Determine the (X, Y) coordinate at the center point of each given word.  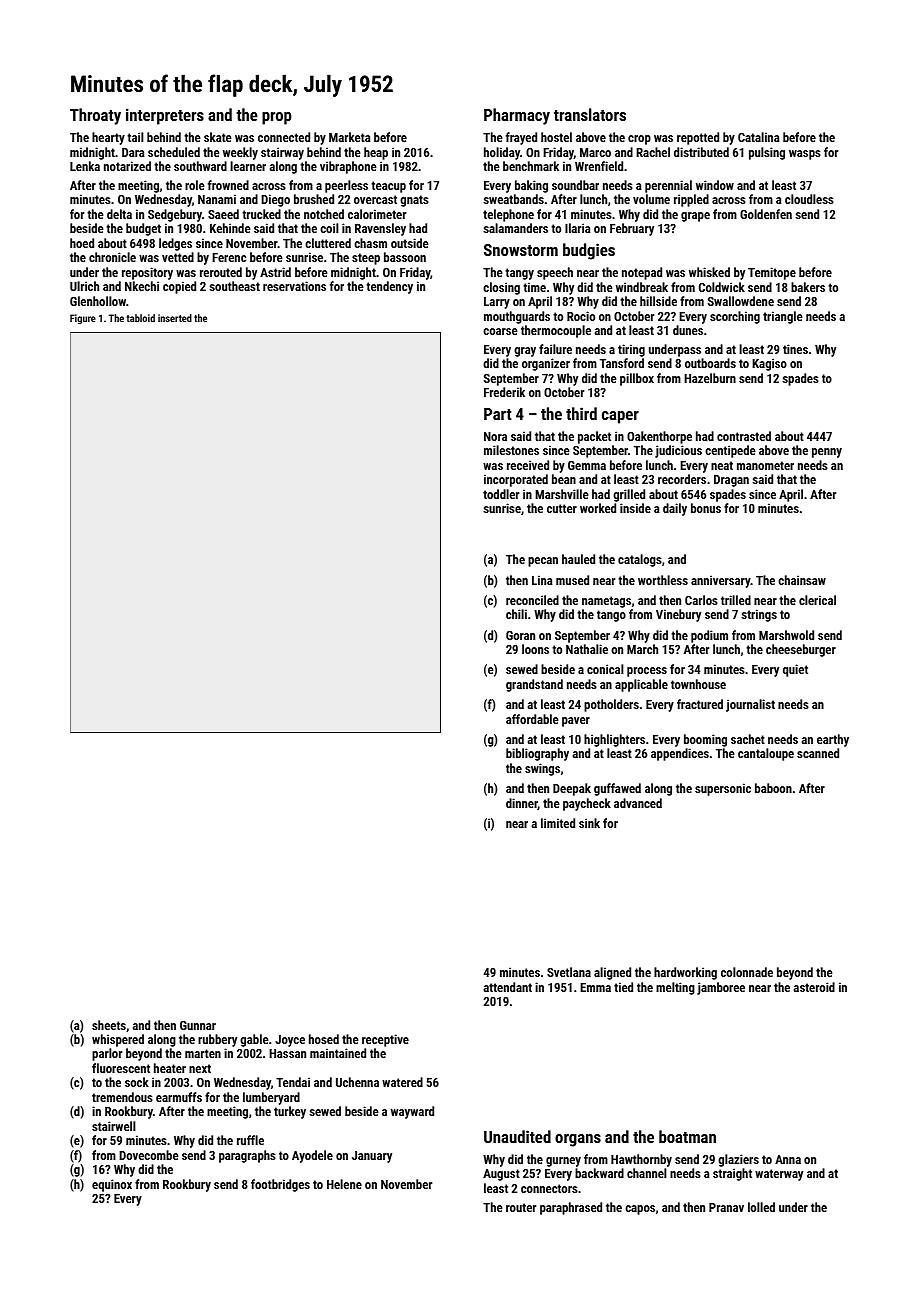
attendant (508, 987)
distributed (701, 152)
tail (135, 137)
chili (516, 614)
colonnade (747, 972)
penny (827, 453)
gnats (414, 201)
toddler (501, 494)
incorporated (516, 480)
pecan (543, 562)
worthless (663, 580)
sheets (109, 1025)
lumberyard (271, 1098)
